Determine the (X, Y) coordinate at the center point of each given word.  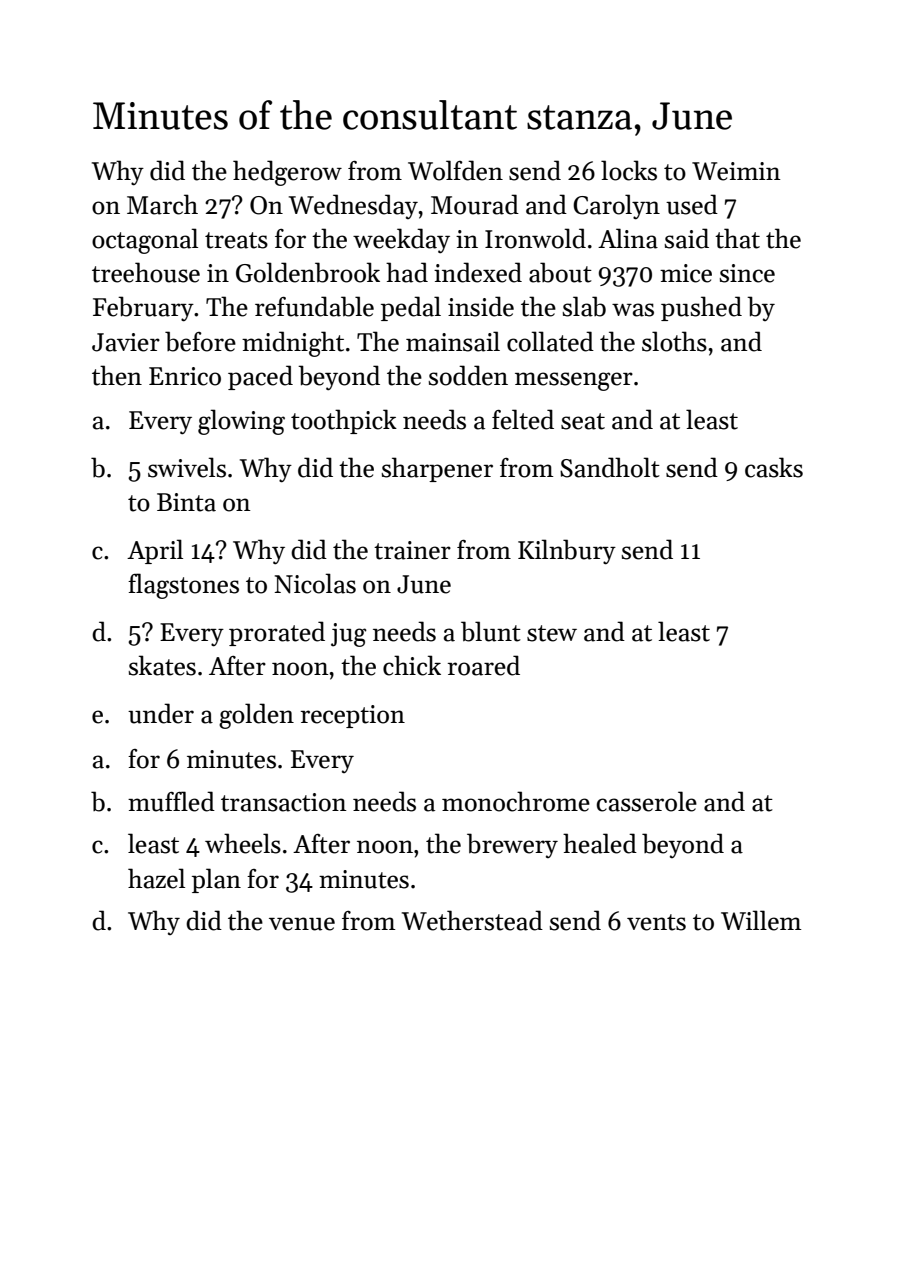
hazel (156, 878)
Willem (761, 920)
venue (302, 924)
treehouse (146, 272)
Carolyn (616, 207)
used (692, 204)
